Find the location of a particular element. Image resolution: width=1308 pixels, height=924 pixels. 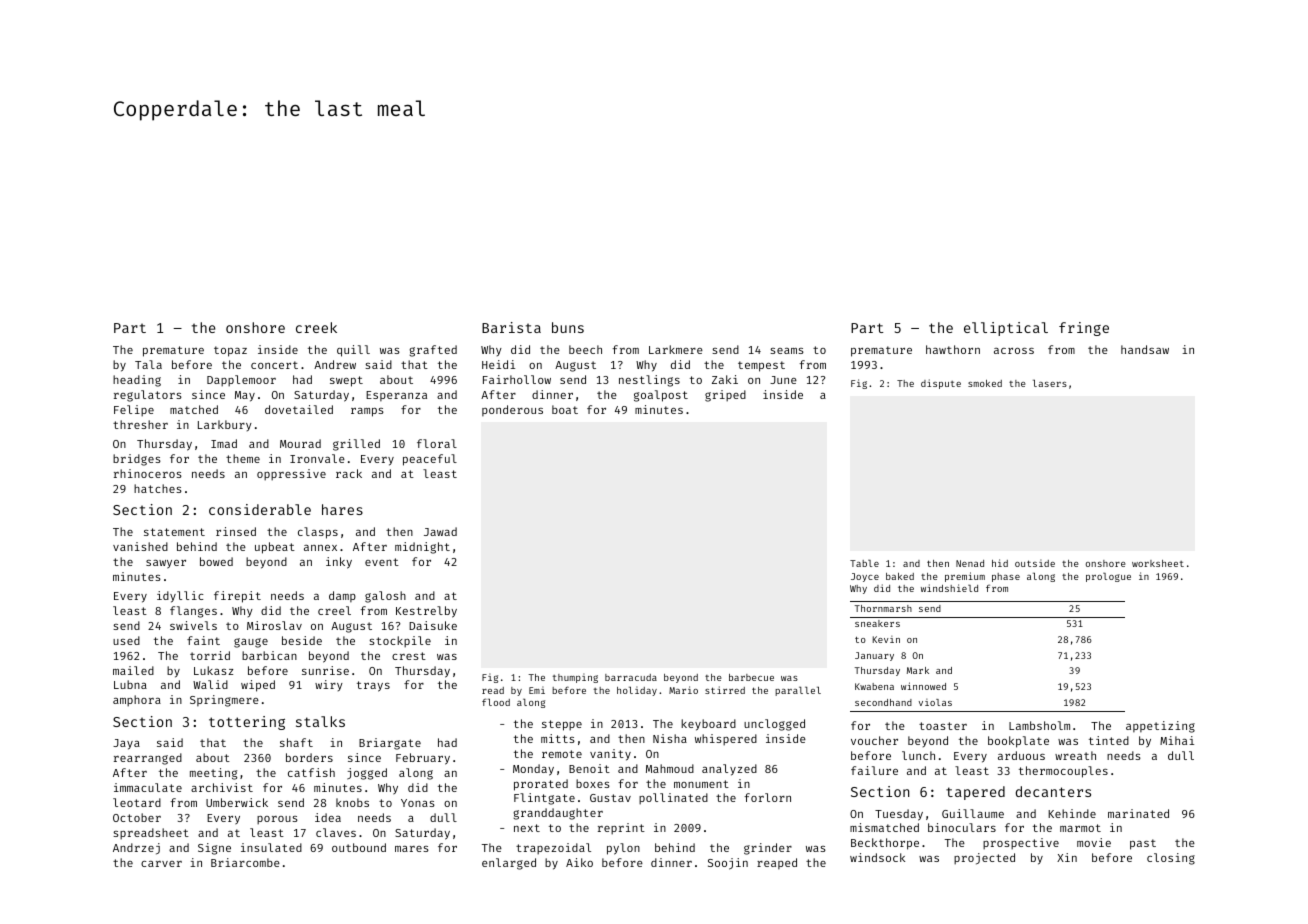

smoked is located at coordinates (985, 383).
